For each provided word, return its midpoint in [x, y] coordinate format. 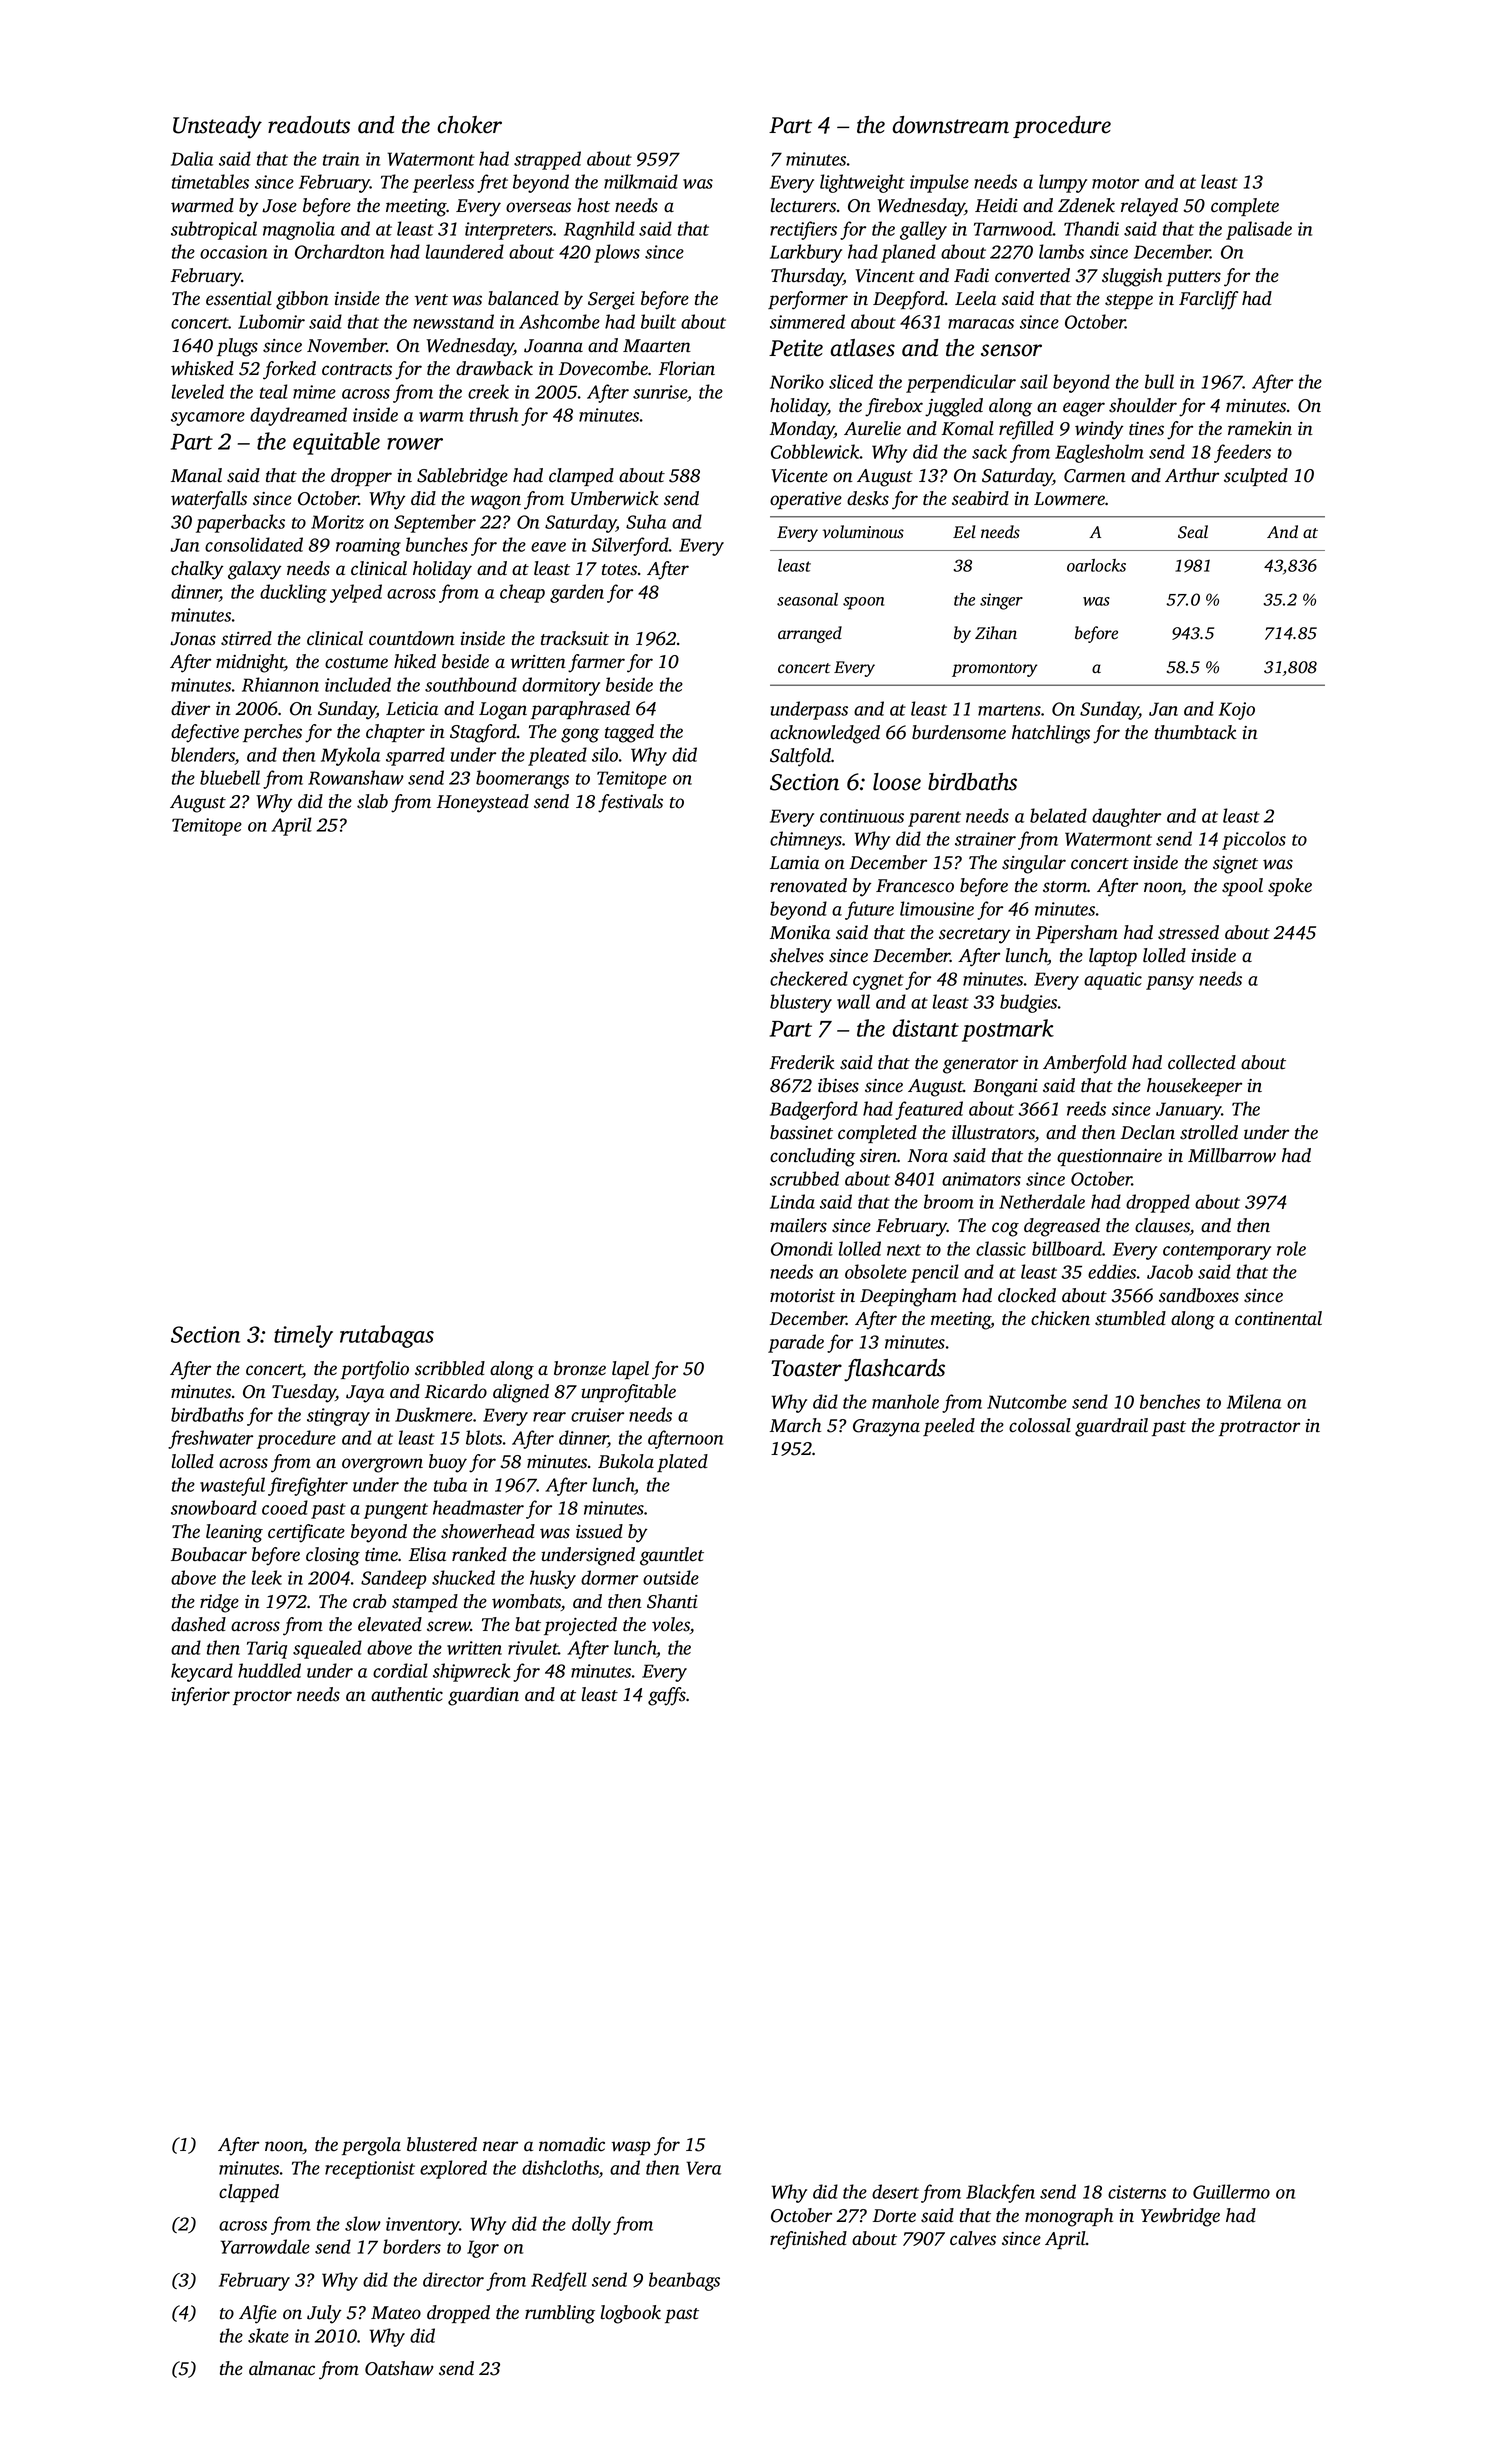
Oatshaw [399, 2368]
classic [1001, 1248]
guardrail [1111, 1427]
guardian [483, 1696]
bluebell [230, 777]
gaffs [667, 1696]
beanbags [684, 2281]
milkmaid [641, 181]
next [904, 1250]
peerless [443, 183]
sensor [1011, 350]
